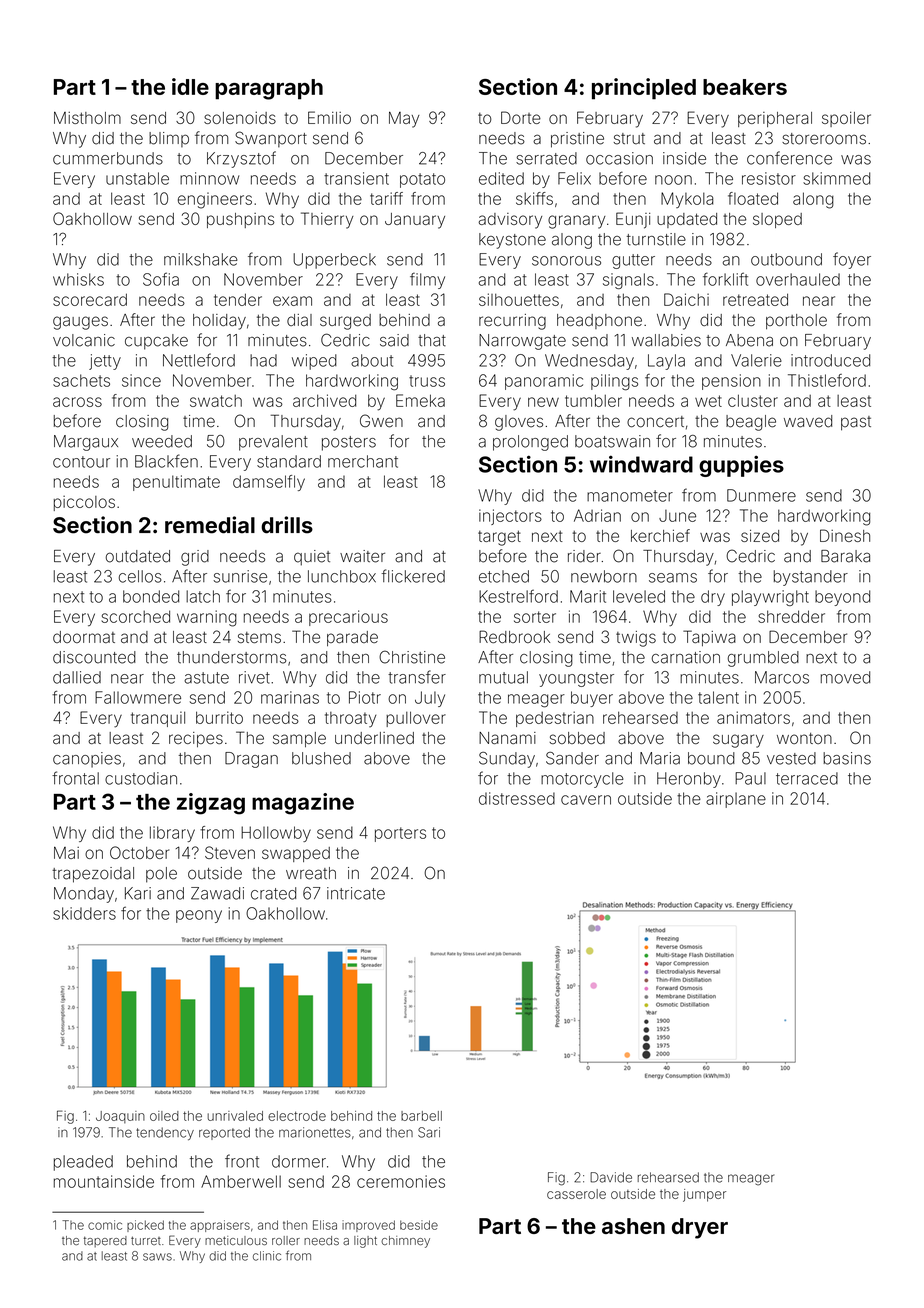 The image size is (924, 1308). Describe the element at coordinates (700, 1228) in the page. I see `dryer` at that location.
